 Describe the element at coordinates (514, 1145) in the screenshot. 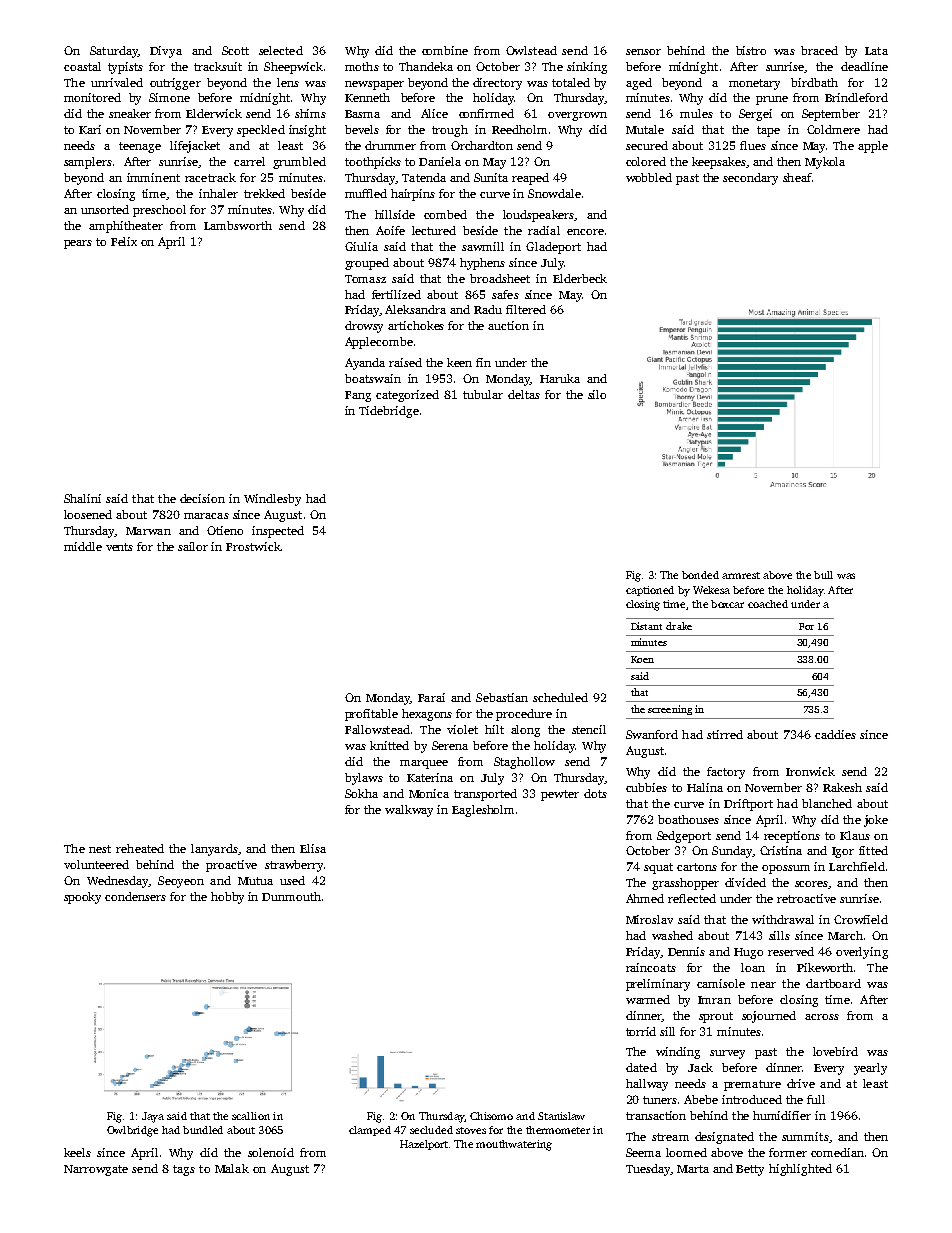

I see `mouthwatering` at that location.
